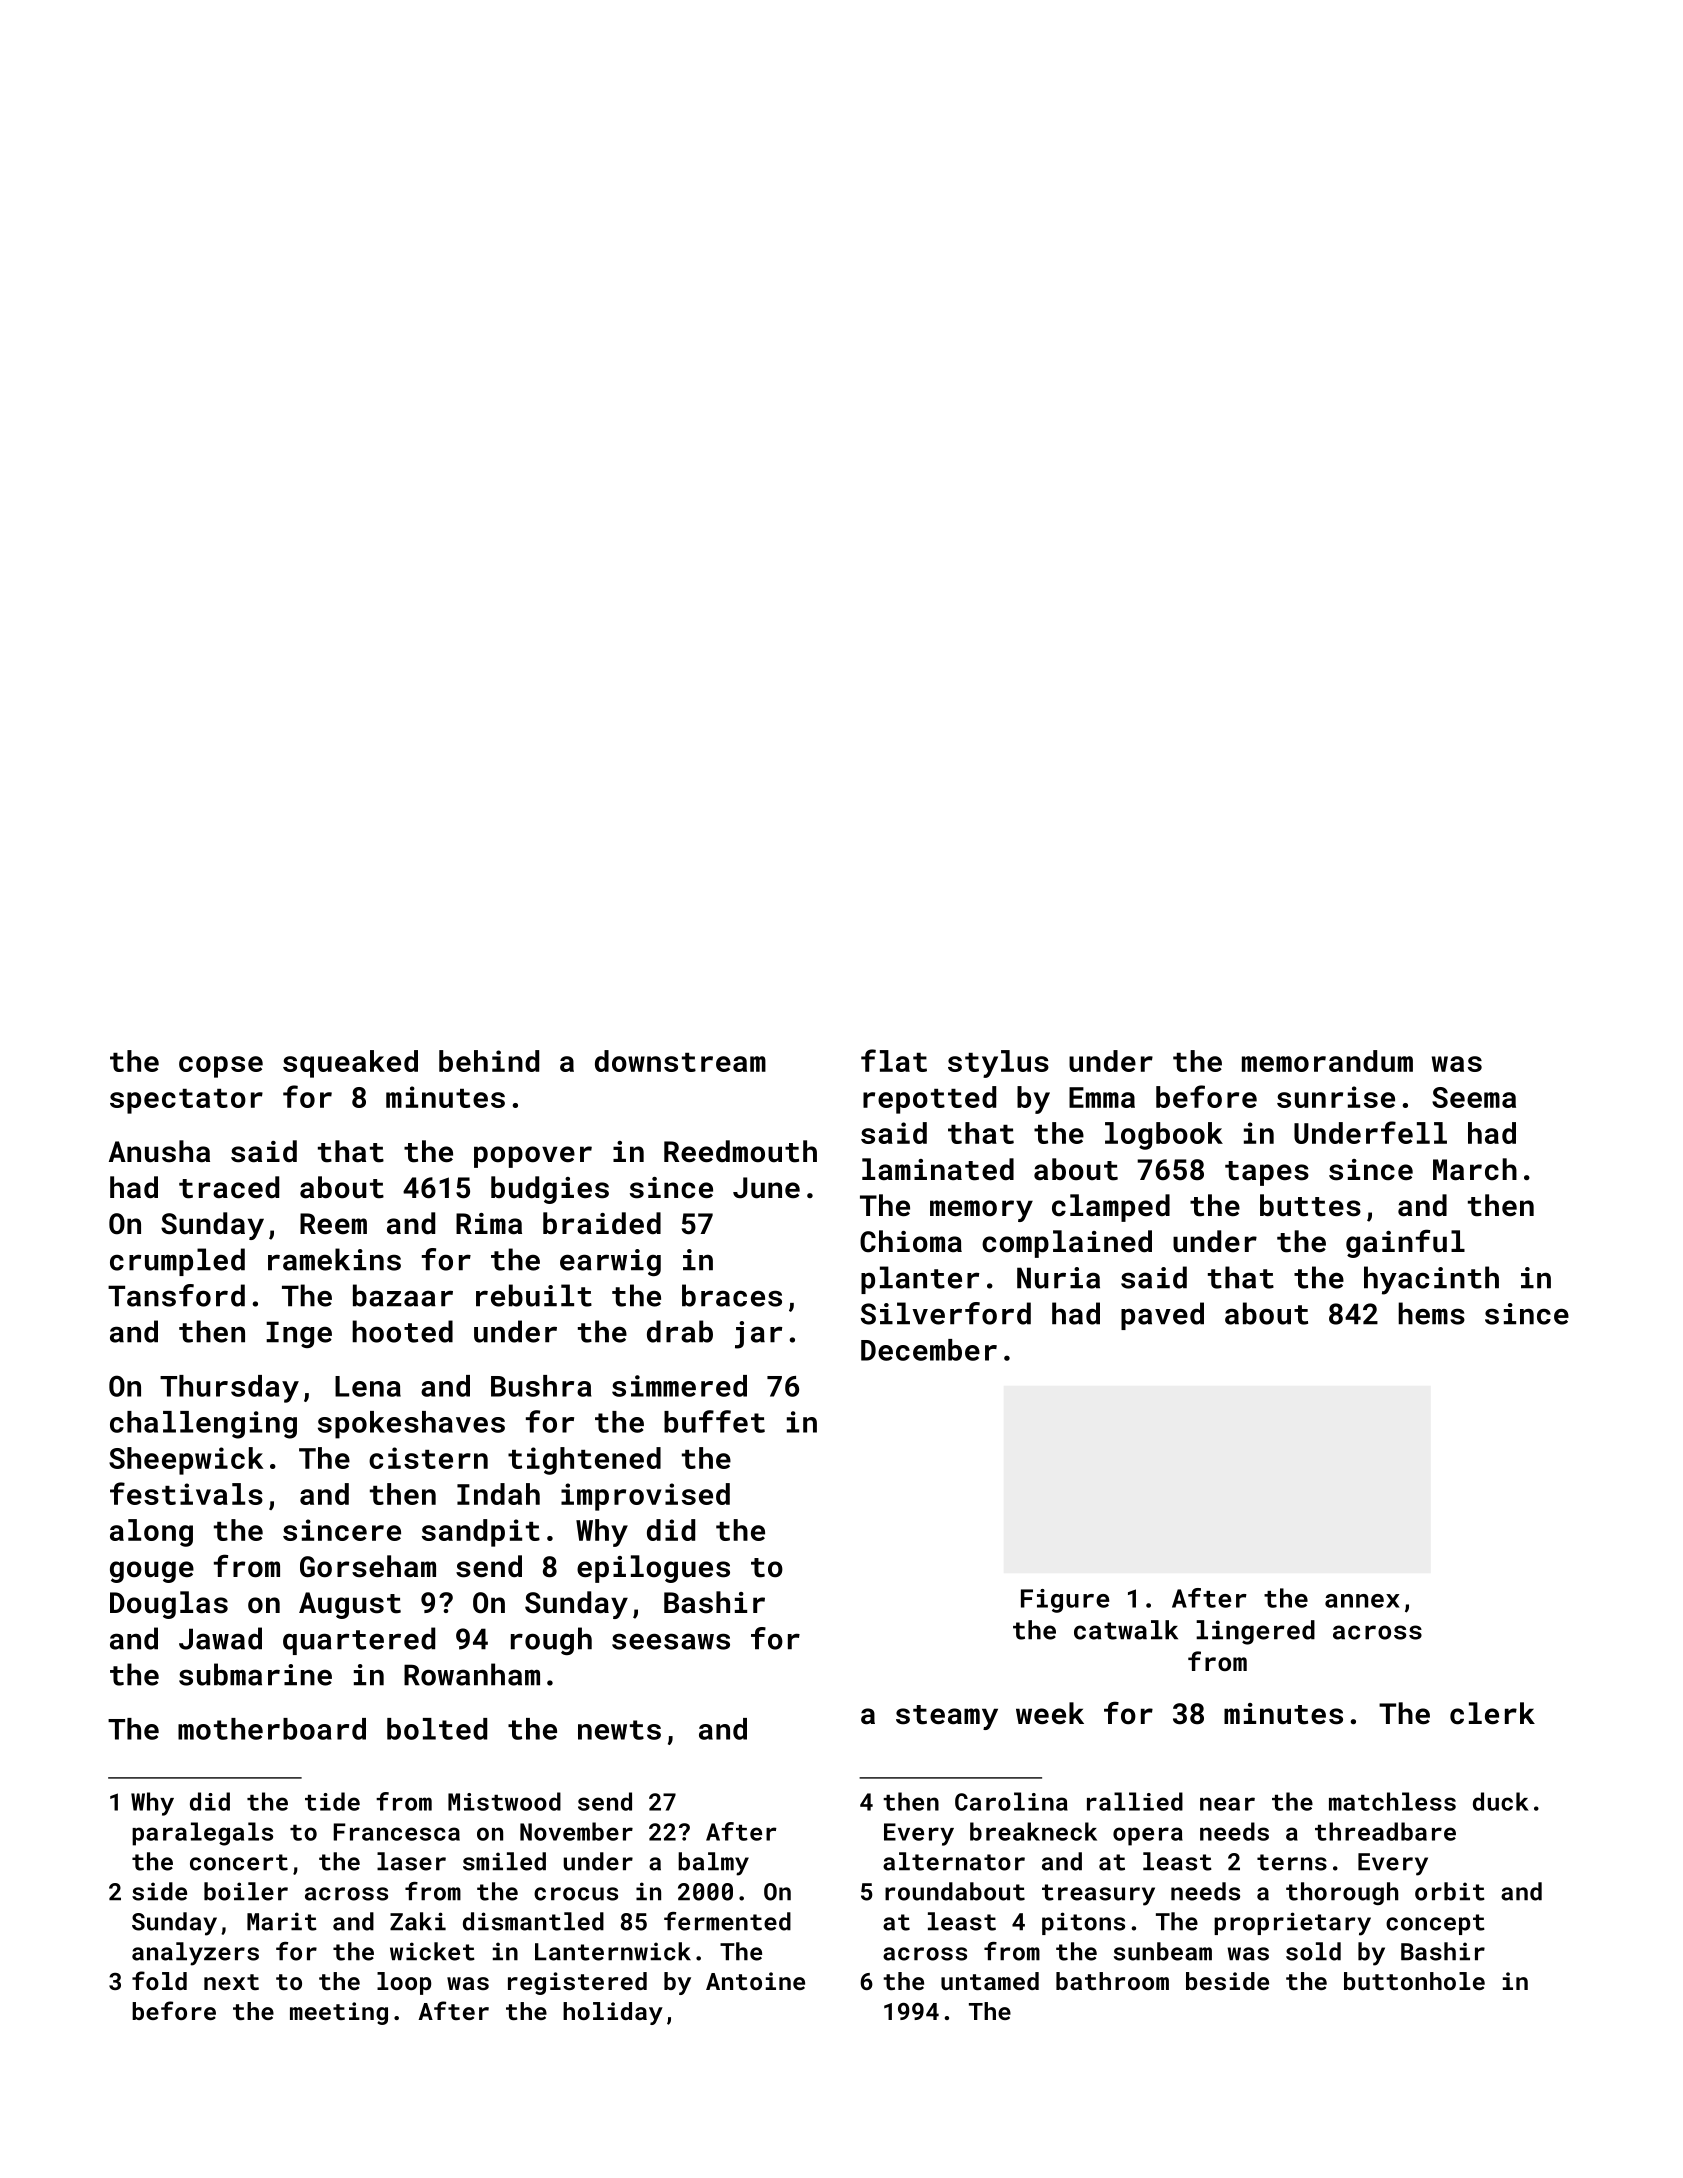  Describe the element at coordinates (645, 1497) in the page. I see `improvised` at that location.
